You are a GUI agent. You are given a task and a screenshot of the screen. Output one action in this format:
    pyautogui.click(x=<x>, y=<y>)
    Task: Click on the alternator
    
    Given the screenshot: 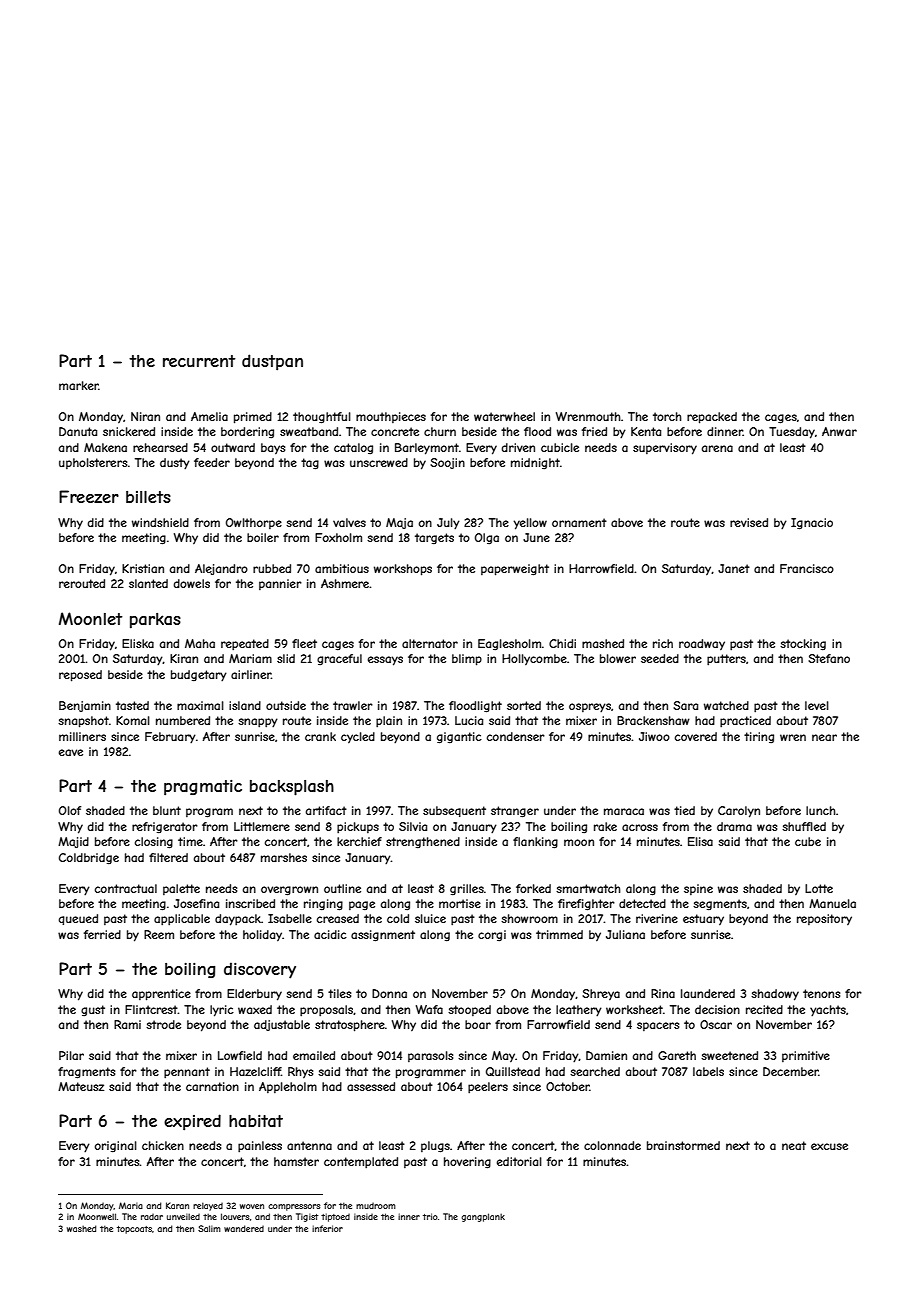 What is the action you would take?
    pyautogui.click(x=430, y=643)
